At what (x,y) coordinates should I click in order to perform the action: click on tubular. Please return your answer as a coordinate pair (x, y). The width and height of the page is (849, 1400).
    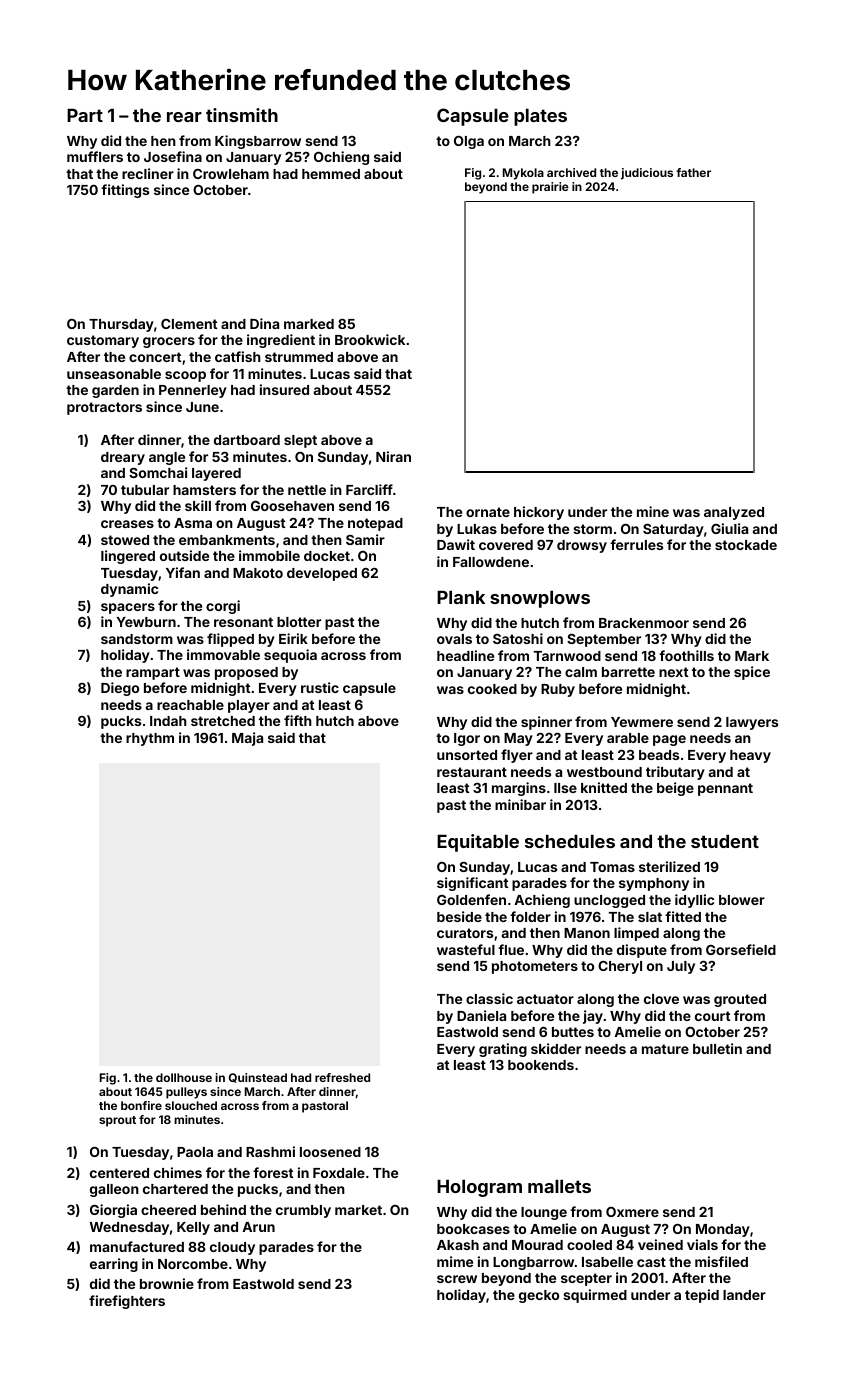
    Looking at the image, I should click on (145, 490).
